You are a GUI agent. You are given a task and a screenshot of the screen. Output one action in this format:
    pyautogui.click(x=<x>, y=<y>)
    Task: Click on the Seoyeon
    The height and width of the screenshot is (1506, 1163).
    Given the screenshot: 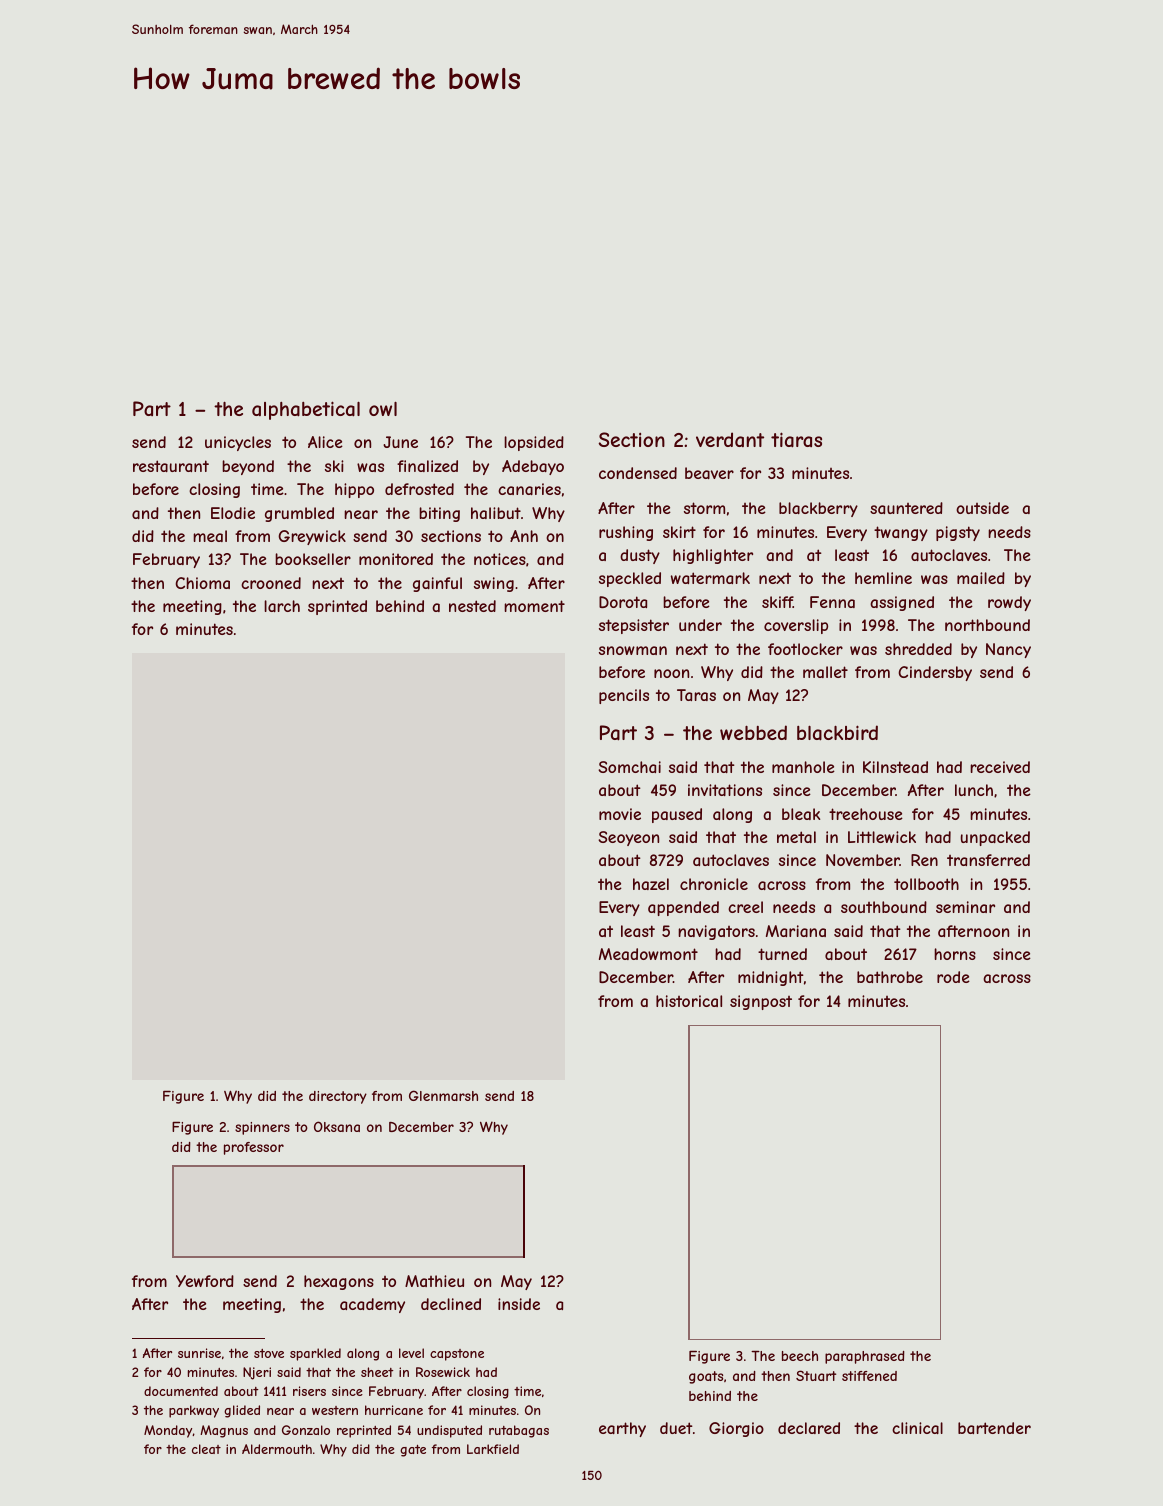 What is the action you would take?
    pyautogui.click(x=628, y=838)
